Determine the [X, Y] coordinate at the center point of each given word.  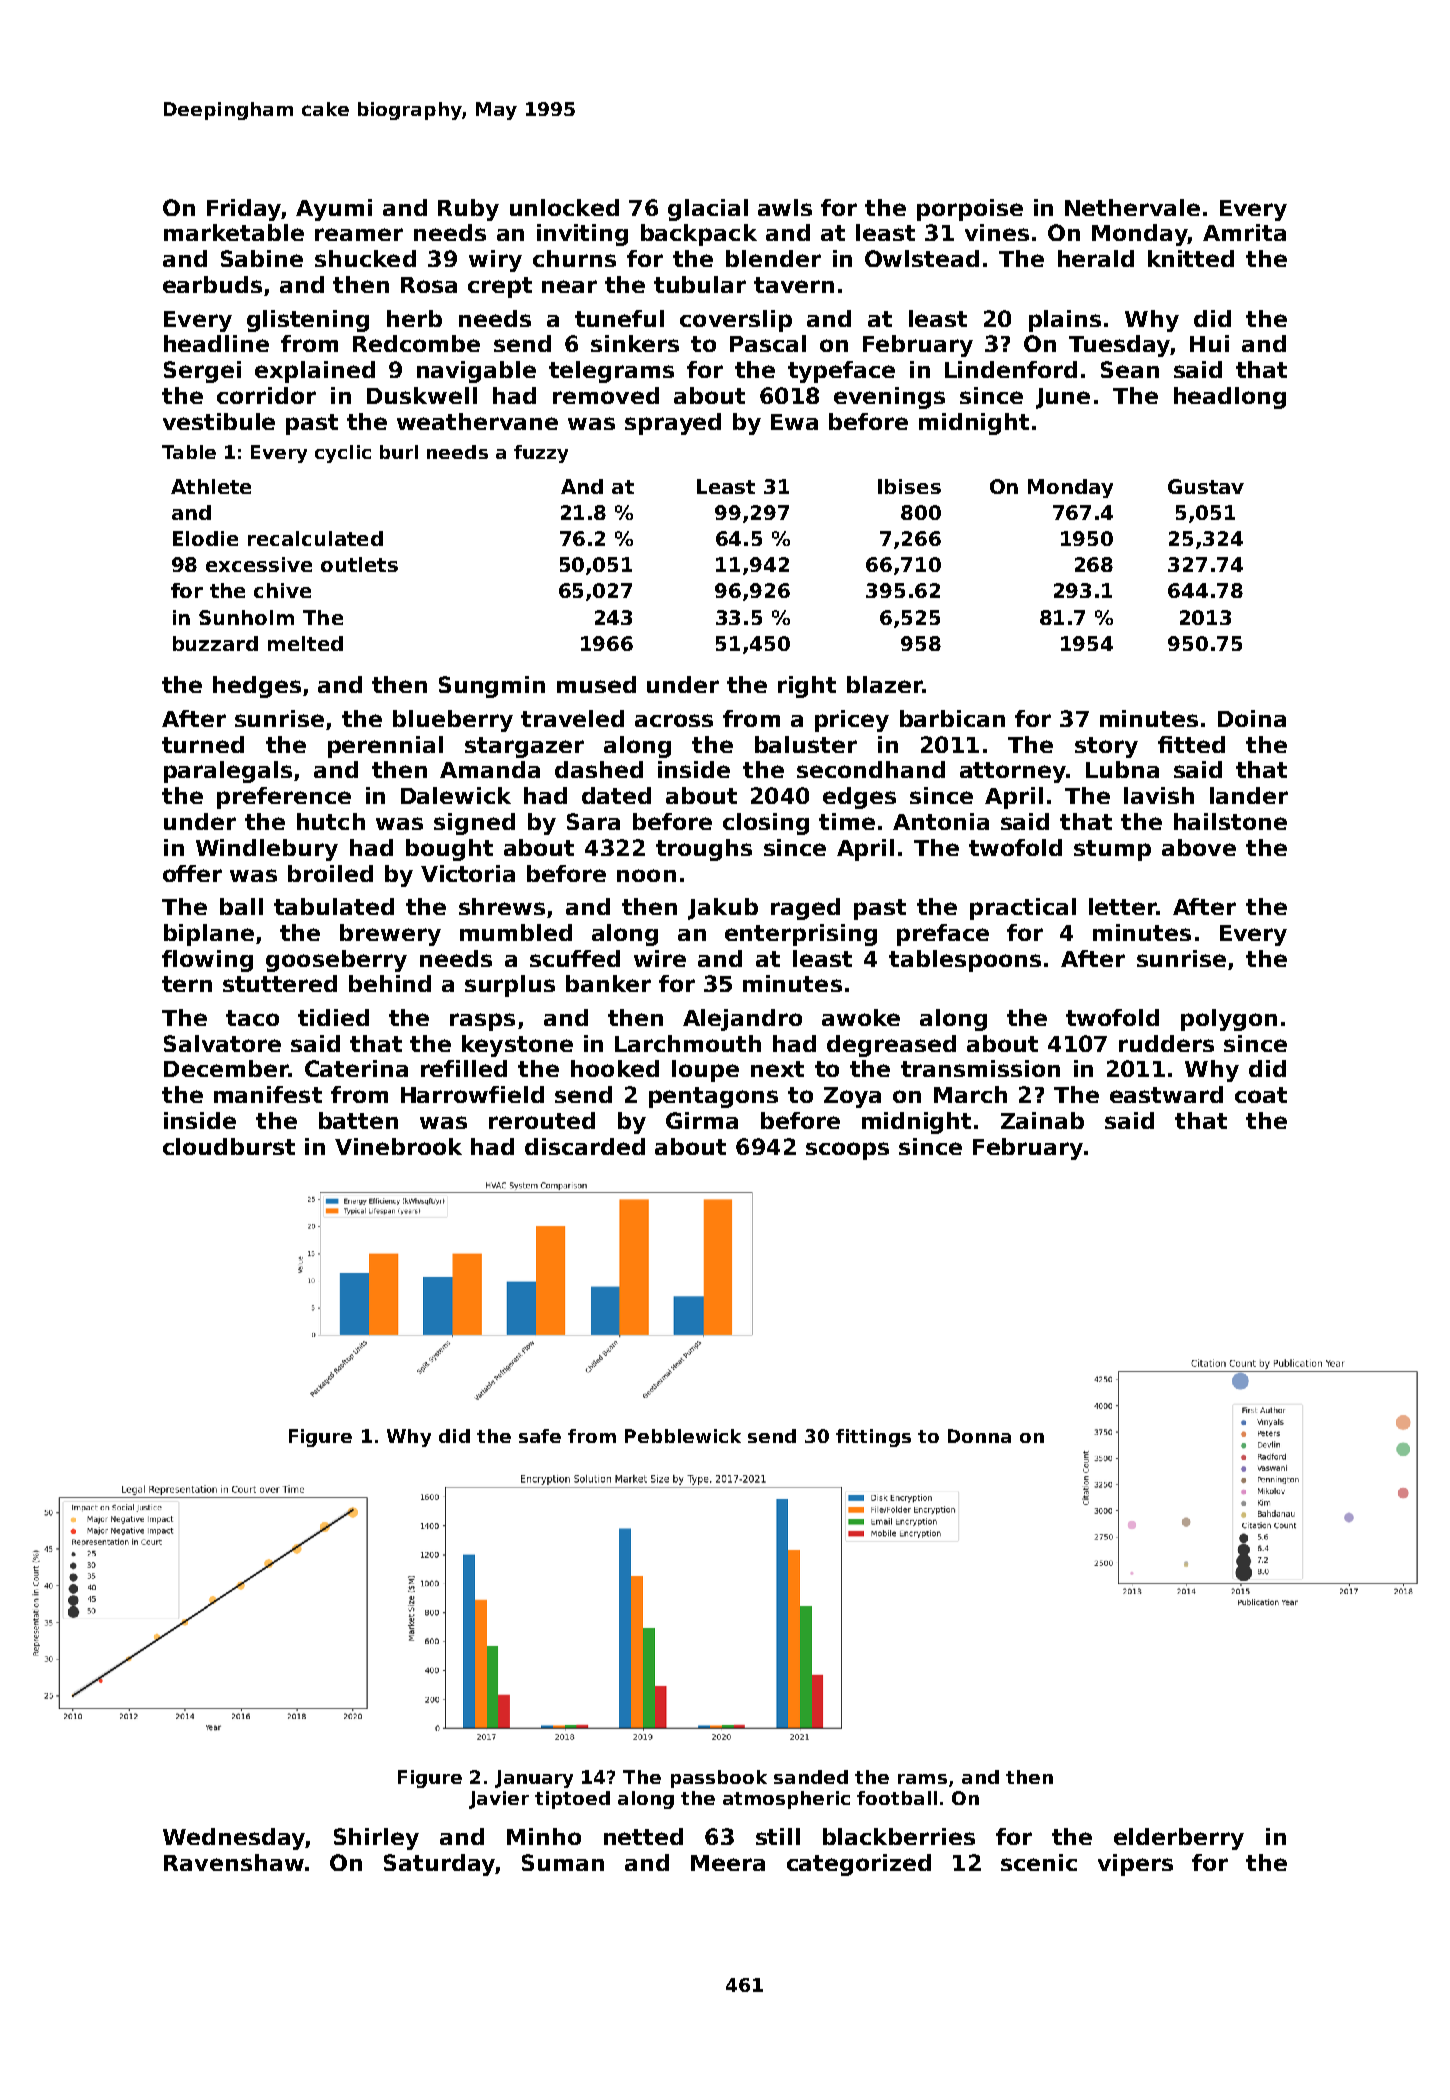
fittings [873, 1438]
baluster [806, 744]
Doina [1252, 718]
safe [540, 1436]
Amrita [1244, 232]
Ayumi [334, 210]
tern [187, 984]
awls [785, 207]
